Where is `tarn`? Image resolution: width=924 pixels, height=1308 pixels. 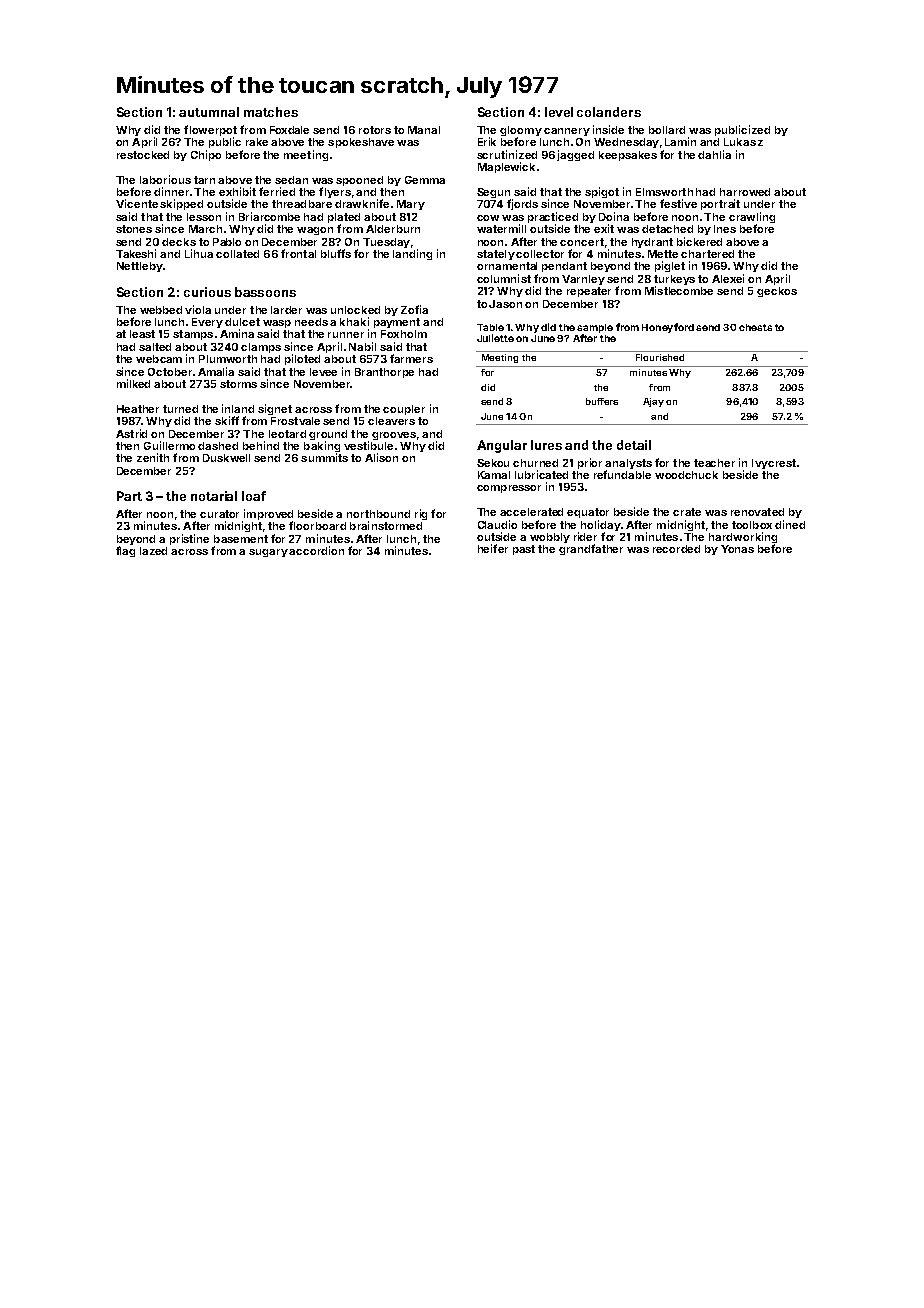
tarn is located at coordinates (204, 180).
